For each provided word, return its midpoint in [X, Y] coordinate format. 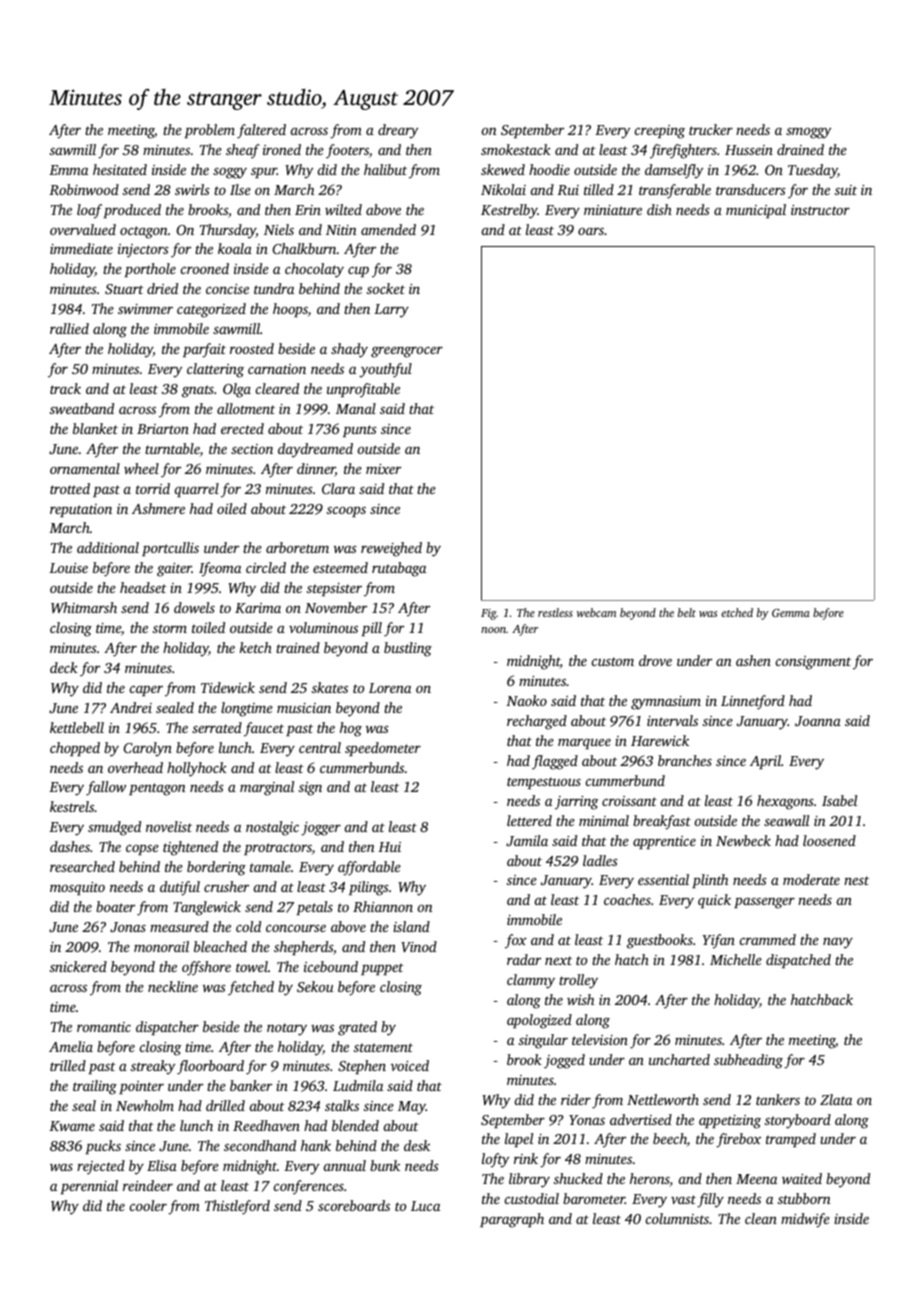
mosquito [77, 888]
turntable [172, 448]
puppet [382, 969]
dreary [398, 131]
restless [555, 612]
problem [210, 131]
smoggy [809, 133]
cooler [148, 1205]
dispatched [798, 961]
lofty [496, 1160]
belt [687, 612]
